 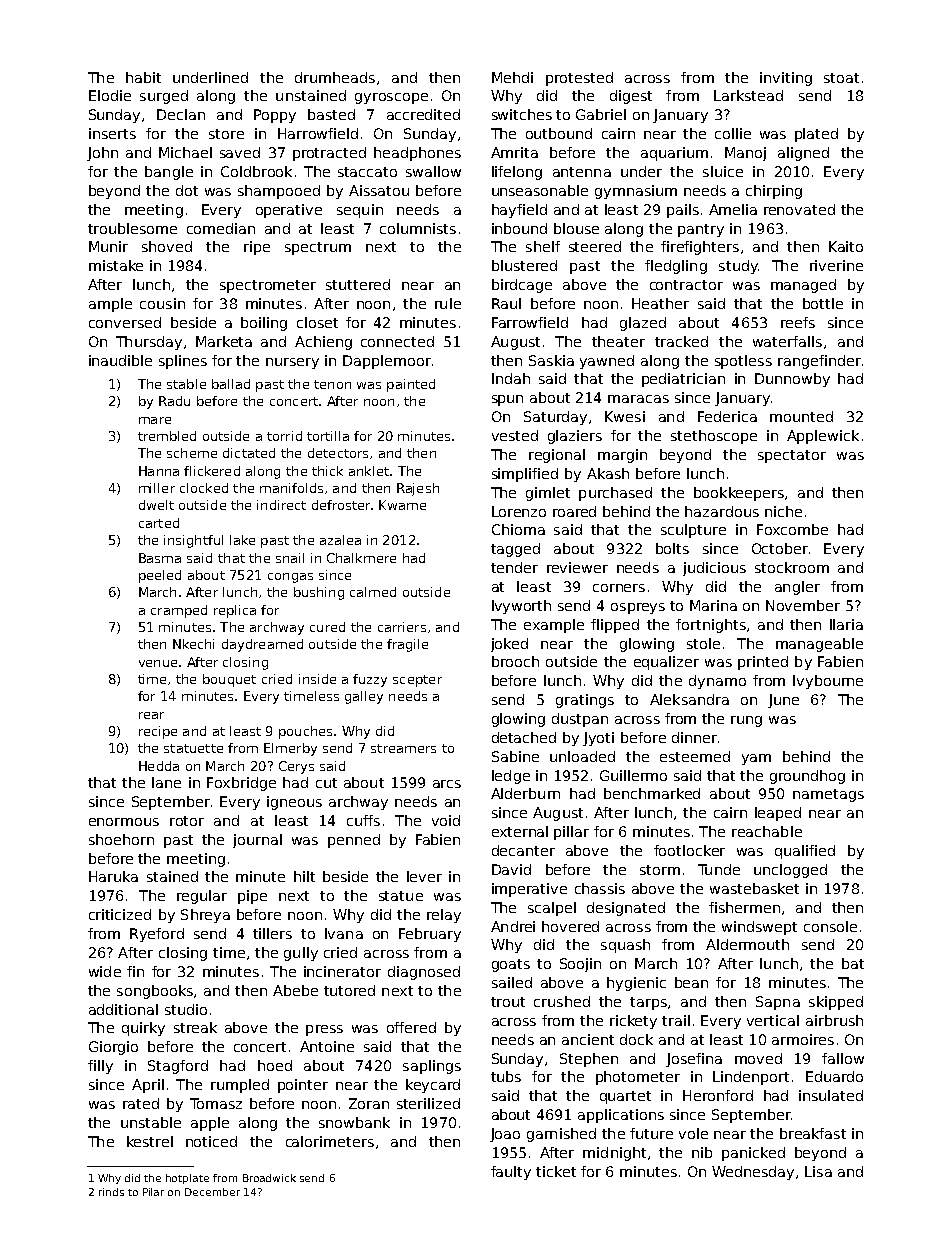 I want to click on sterilized, so click(x=428, y=1103).
